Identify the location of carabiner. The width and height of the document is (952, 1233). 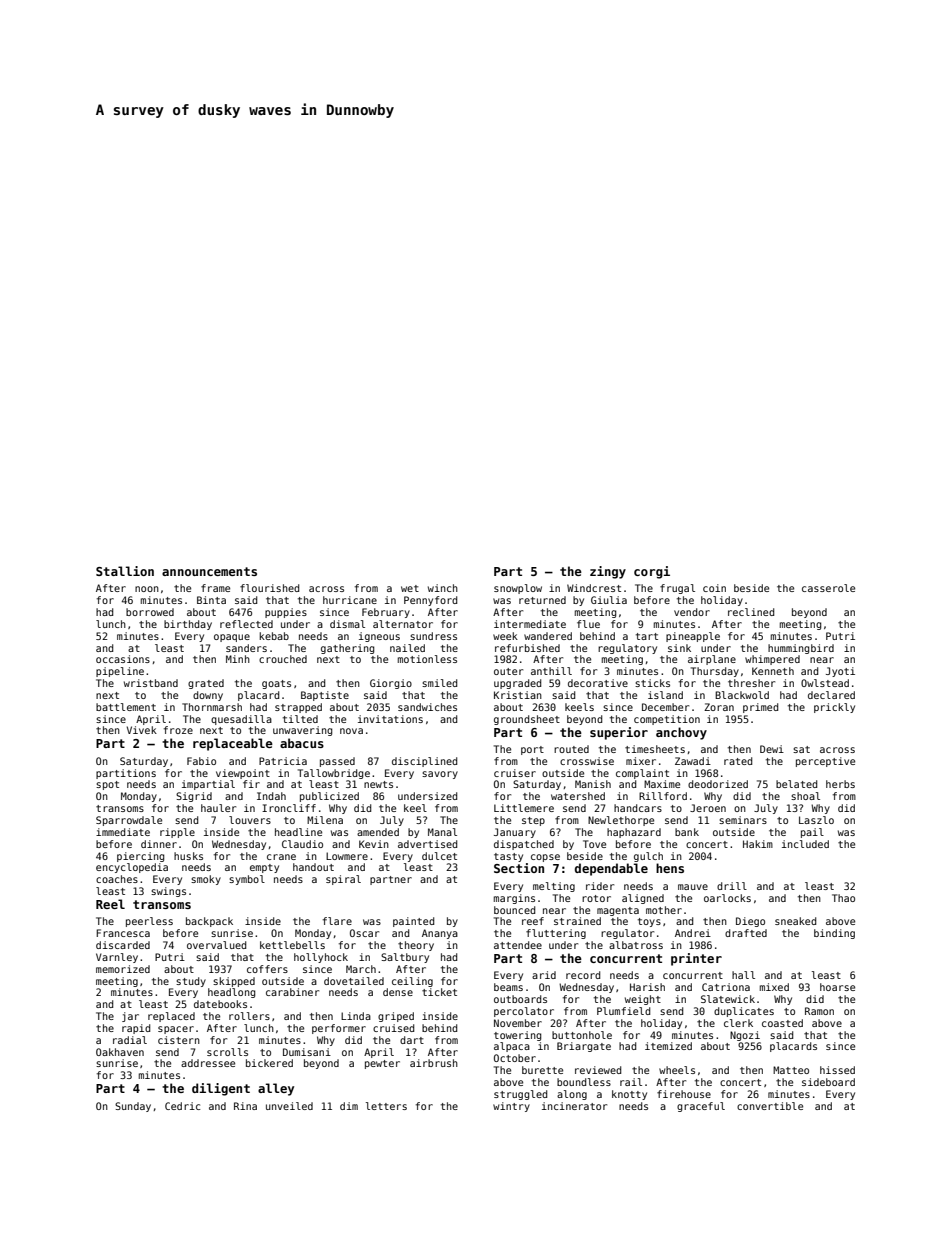
(292, 992).
